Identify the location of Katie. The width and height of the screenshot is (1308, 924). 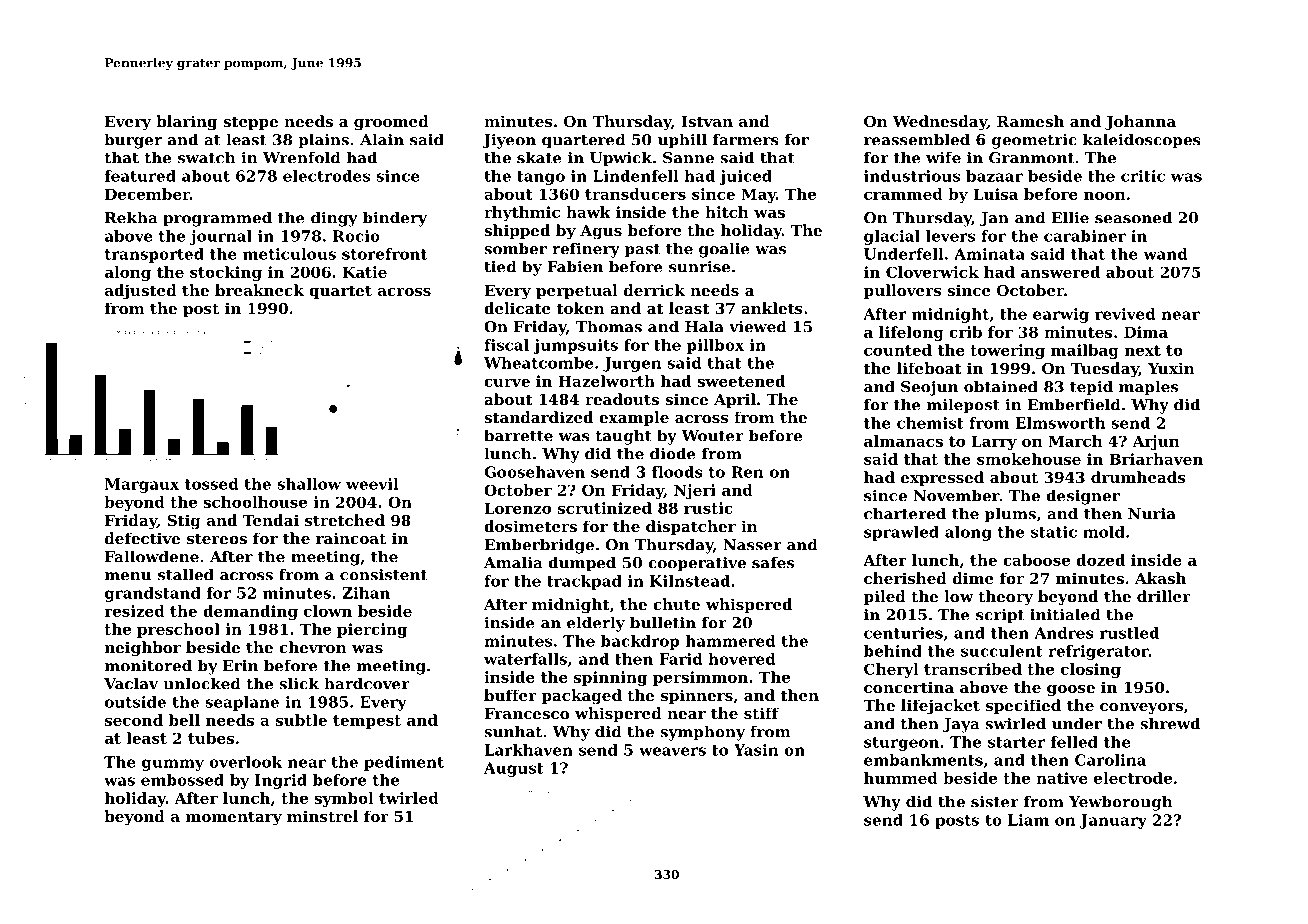
(365, 272).
